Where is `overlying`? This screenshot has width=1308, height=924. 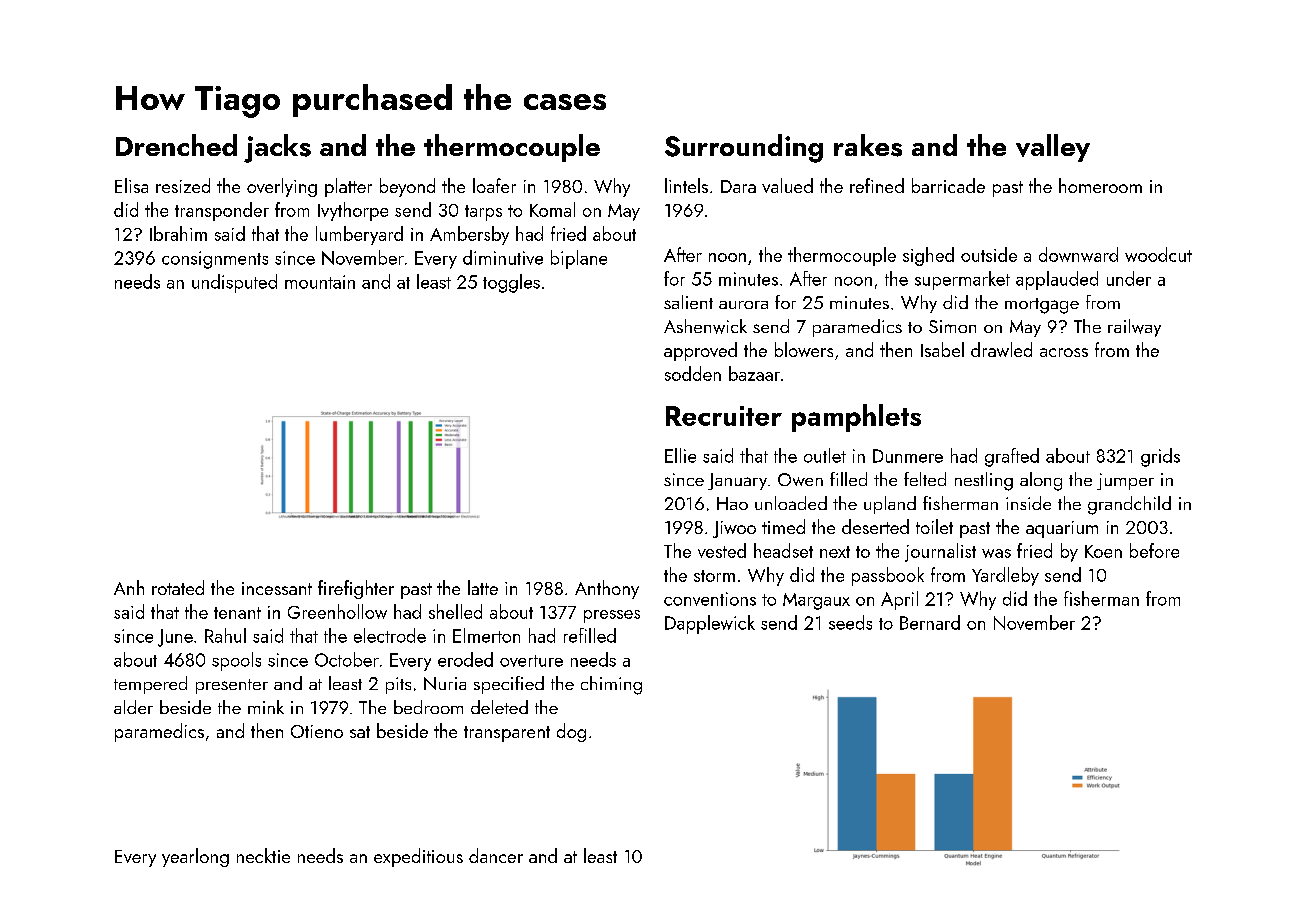 overlying is located at coordinates (282, 187).
